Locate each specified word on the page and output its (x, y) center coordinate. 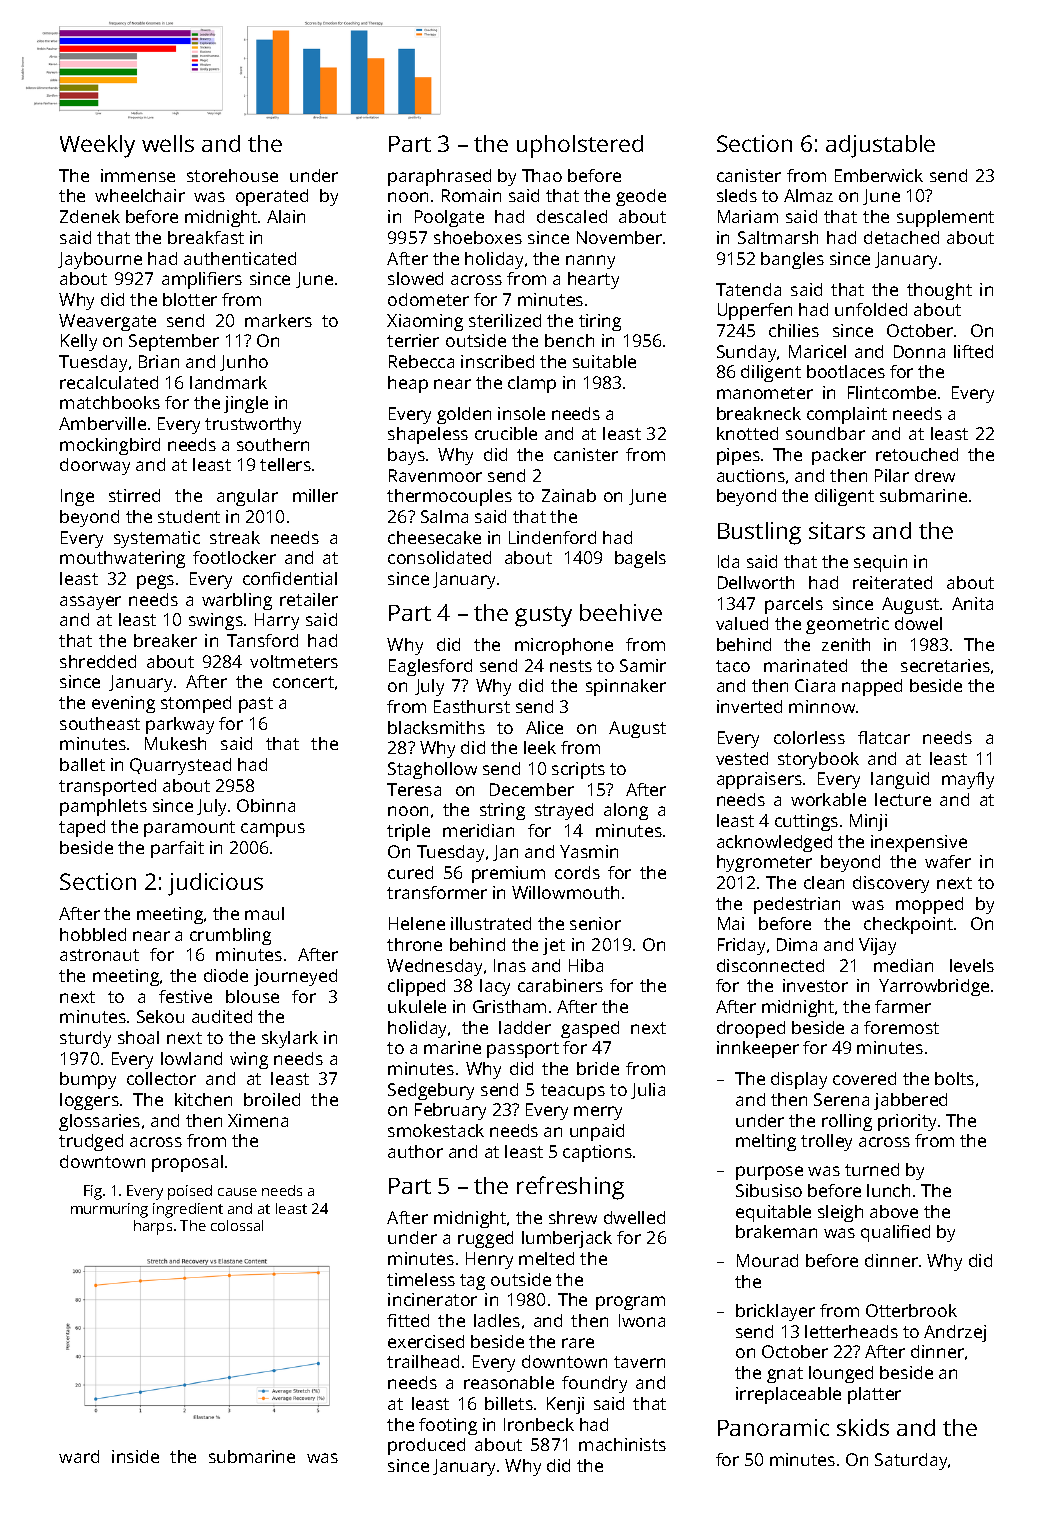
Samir (643, 665)
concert (303, 682)
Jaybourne (100, 260)
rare (578, 1343)
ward (79, 1456)
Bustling (759, 533)
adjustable (880, 146)
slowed (415, 278)
